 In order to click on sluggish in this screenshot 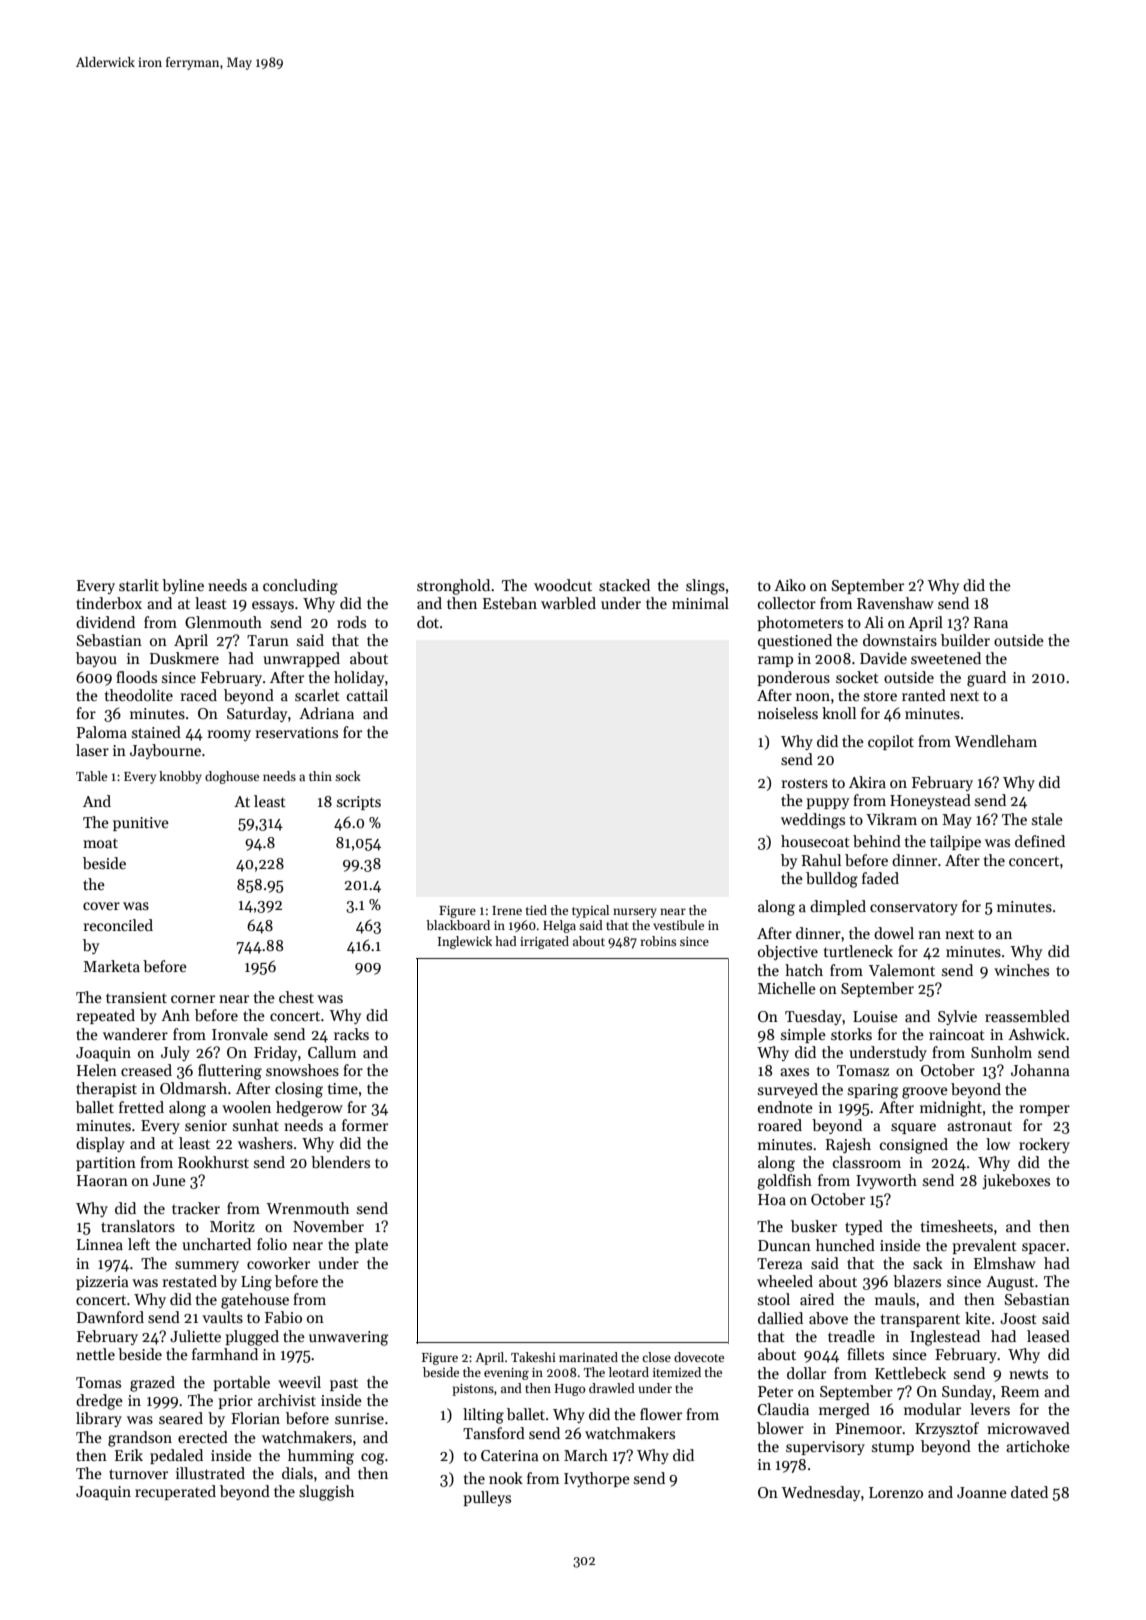, I will do `click(326, 1493)`.
